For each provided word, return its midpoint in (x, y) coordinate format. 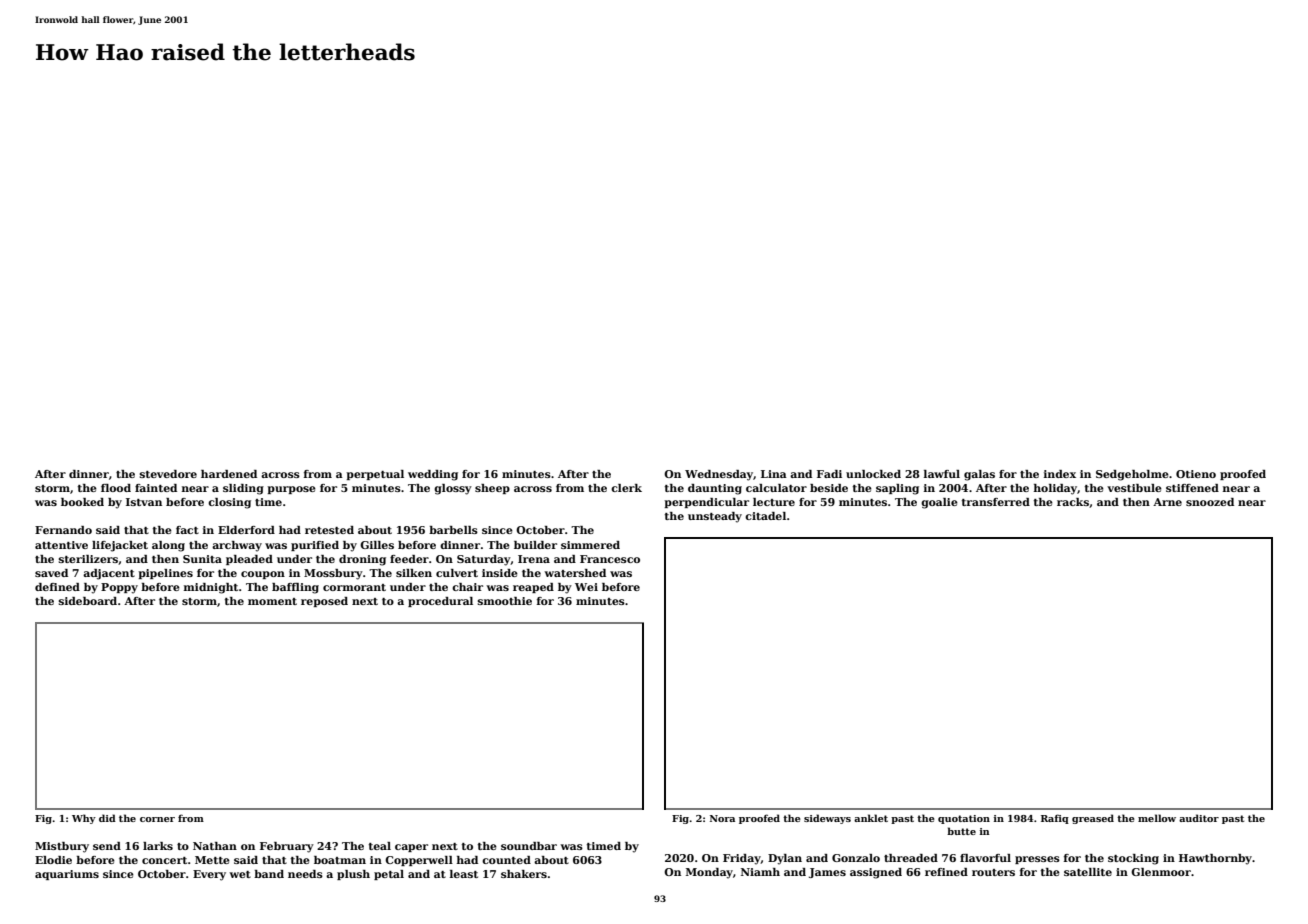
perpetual (375, 475)
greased (1093, 819)
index (1060, 474)
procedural (440, 602)
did (107, 818)
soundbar (529, 846)
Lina (774, 474)
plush (353, 875)
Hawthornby (1215, 859)
